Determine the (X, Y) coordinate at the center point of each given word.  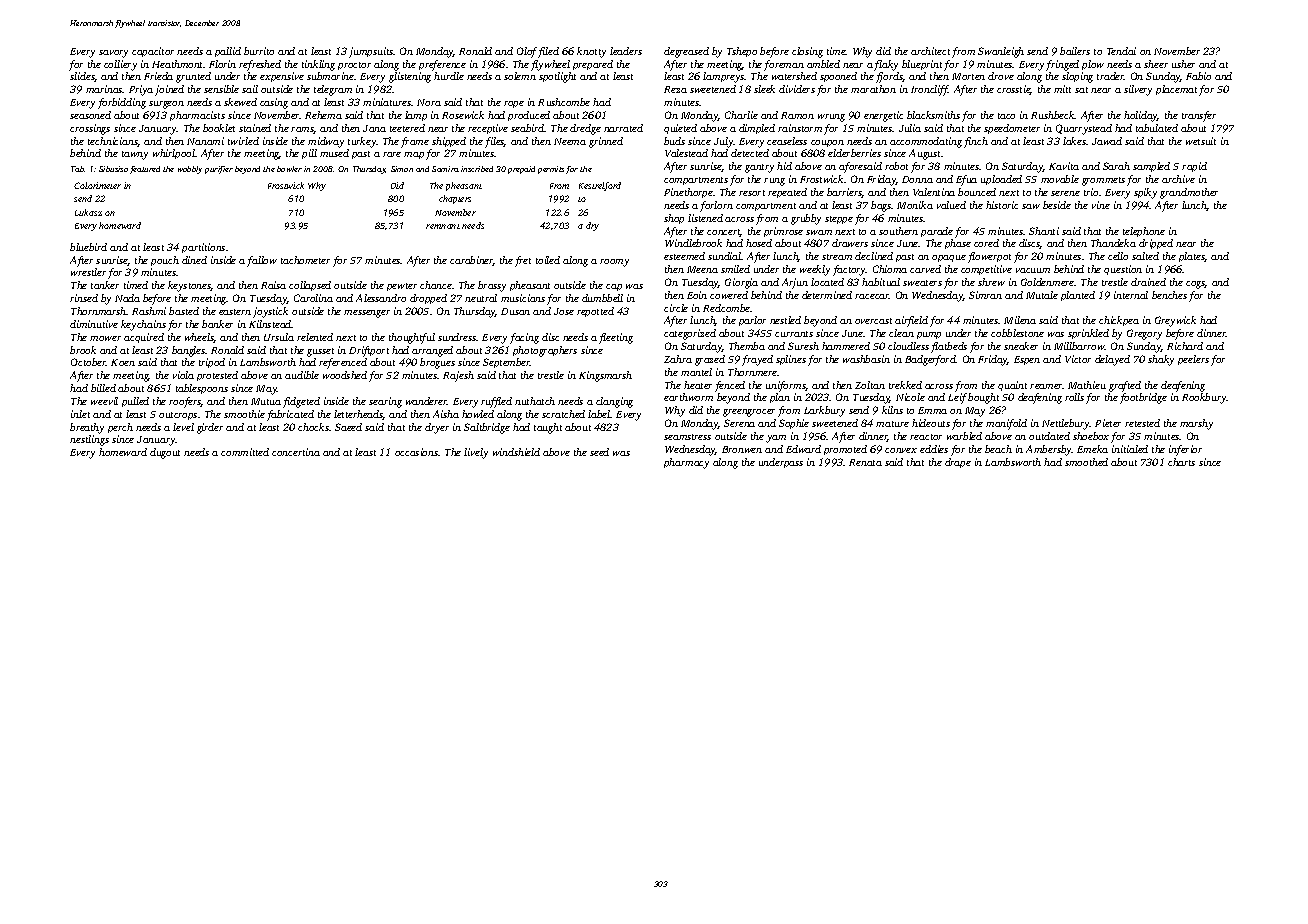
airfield (911, 321)
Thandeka (1113, 243)
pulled (135, 402)
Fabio (1198, 76)
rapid (1194, 167)
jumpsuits (371, 52)
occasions (416, 452)
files (494, 142)
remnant (443, 226)
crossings (90, 129)
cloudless (908, 346)
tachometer (305, 260)
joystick (270, 312)
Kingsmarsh (605, 376)
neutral (481, 298)
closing (807, 52)
